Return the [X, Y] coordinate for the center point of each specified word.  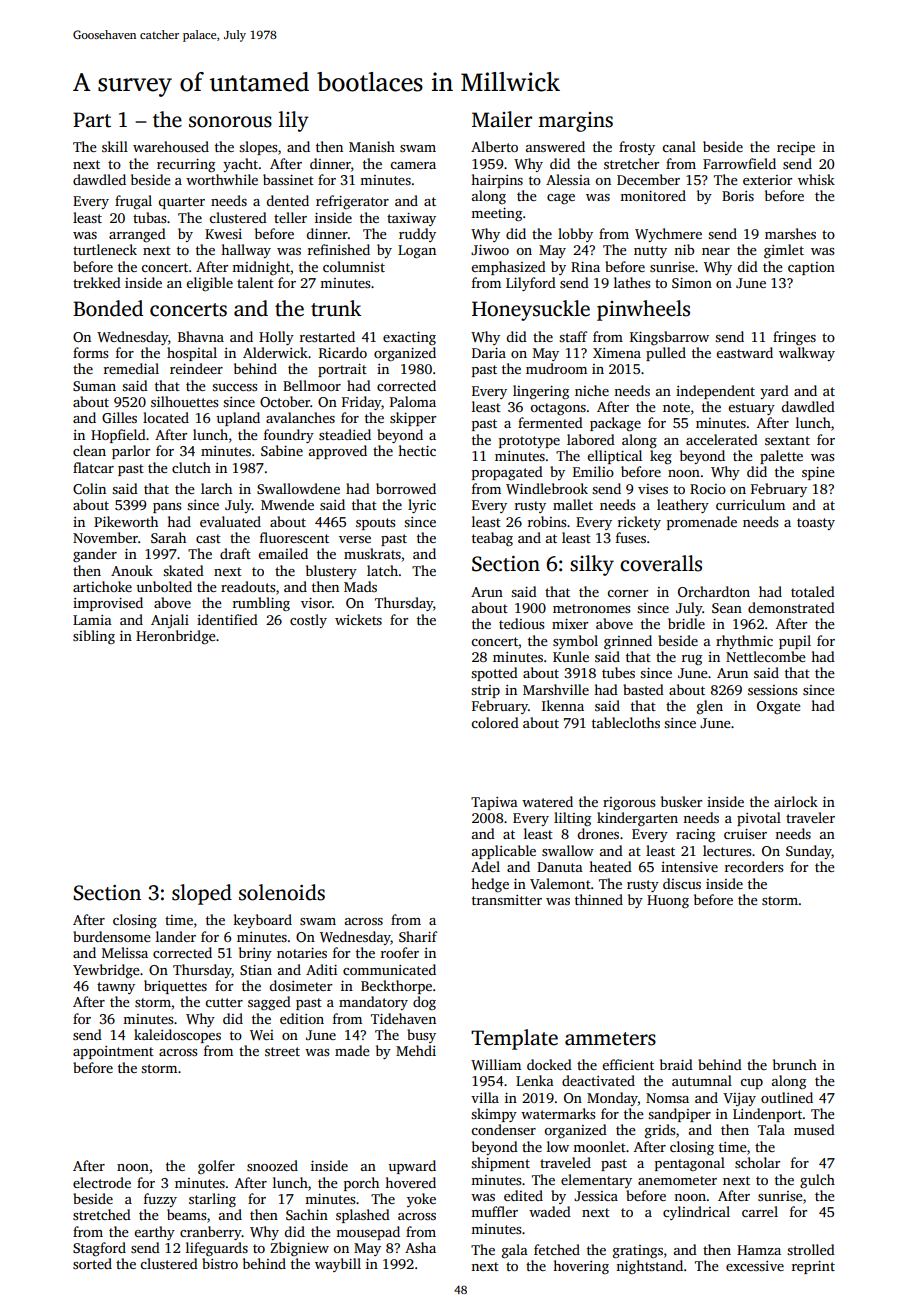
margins [575, 122]
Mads [360, 586]
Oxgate [779, 707]
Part [92, 120]
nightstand [649, 1267]
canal [679, 146]
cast [208, 538]
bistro [220, 1263]
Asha [420, 1247]
